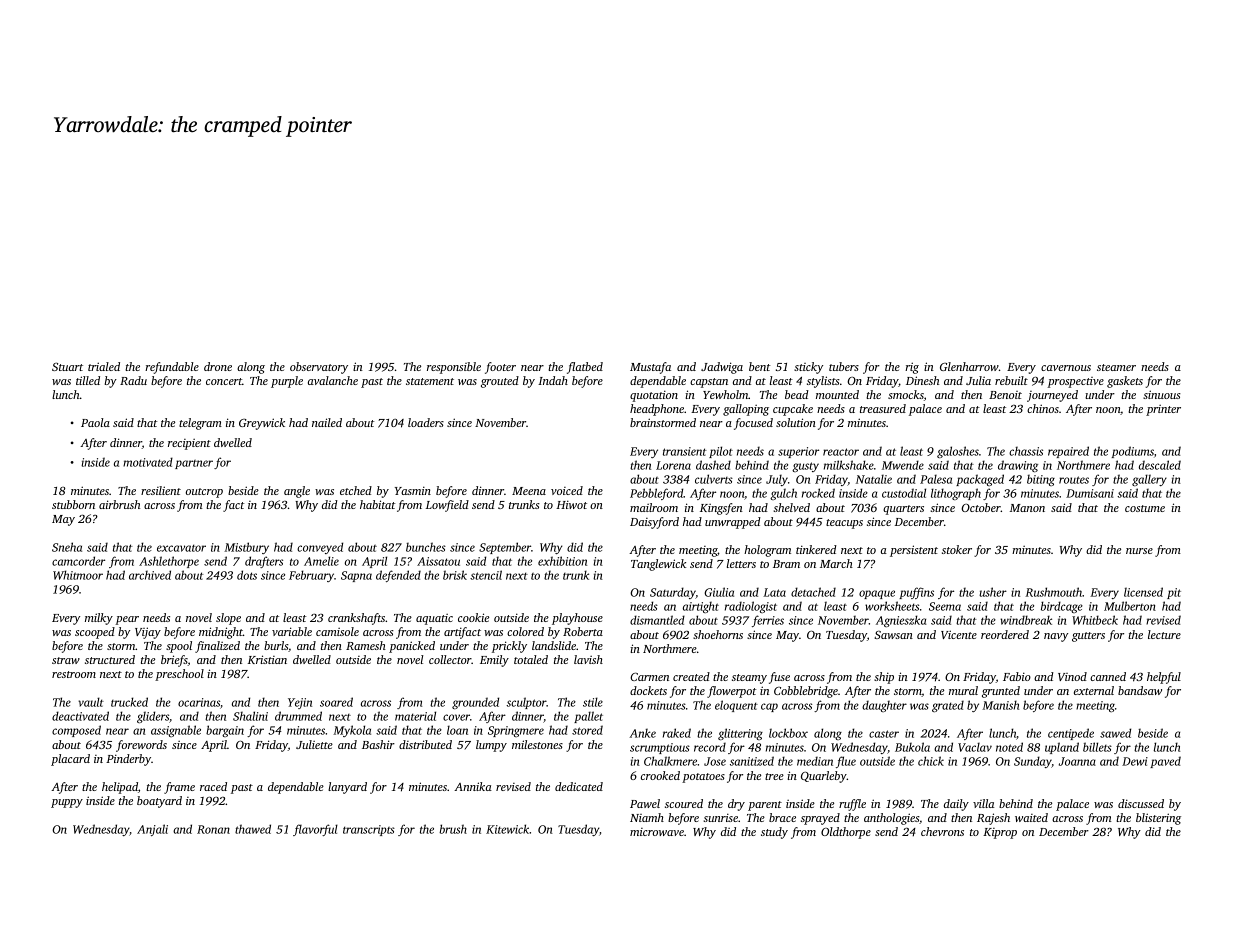  What do you see at coordinates (901, 621) in the page?
I see `Agnieszka` at bounding box center [901, 621].
